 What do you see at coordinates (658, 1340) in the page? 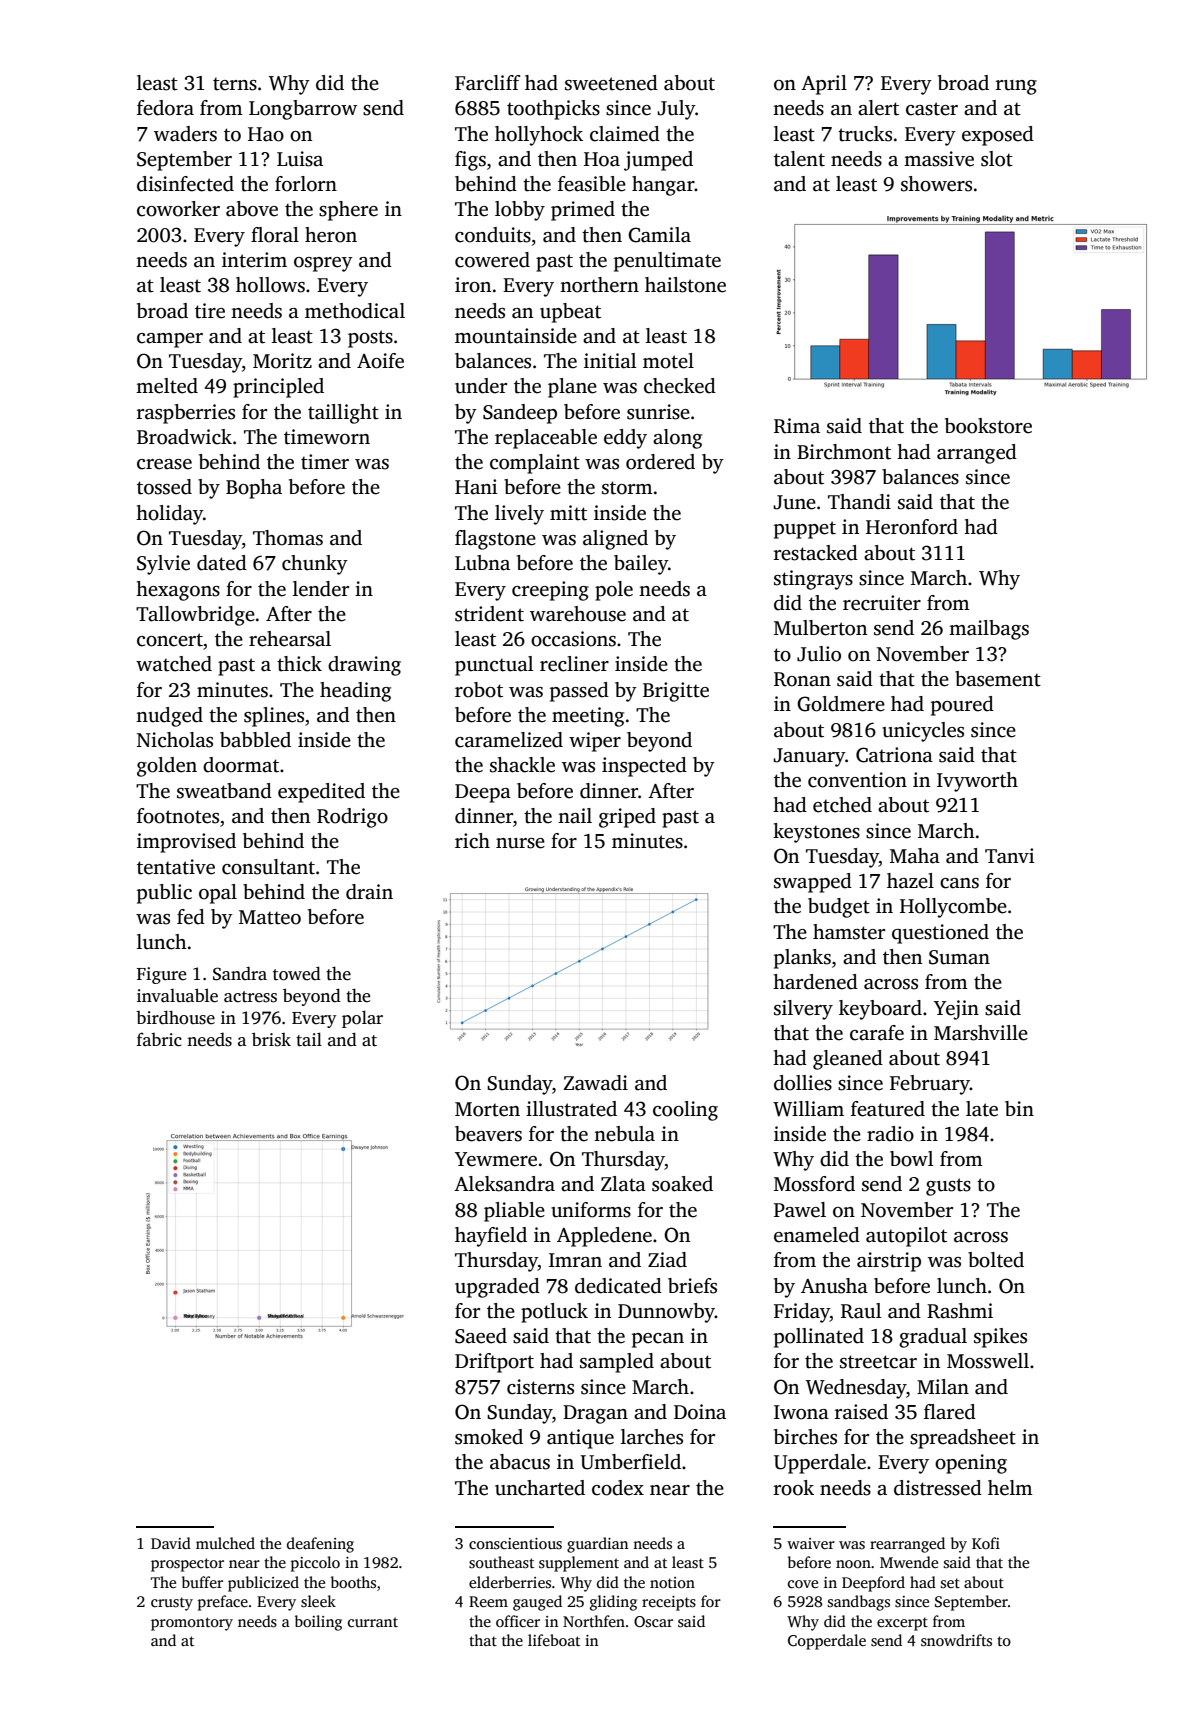
I see `pecan` at bounding box center [658, 1340].
